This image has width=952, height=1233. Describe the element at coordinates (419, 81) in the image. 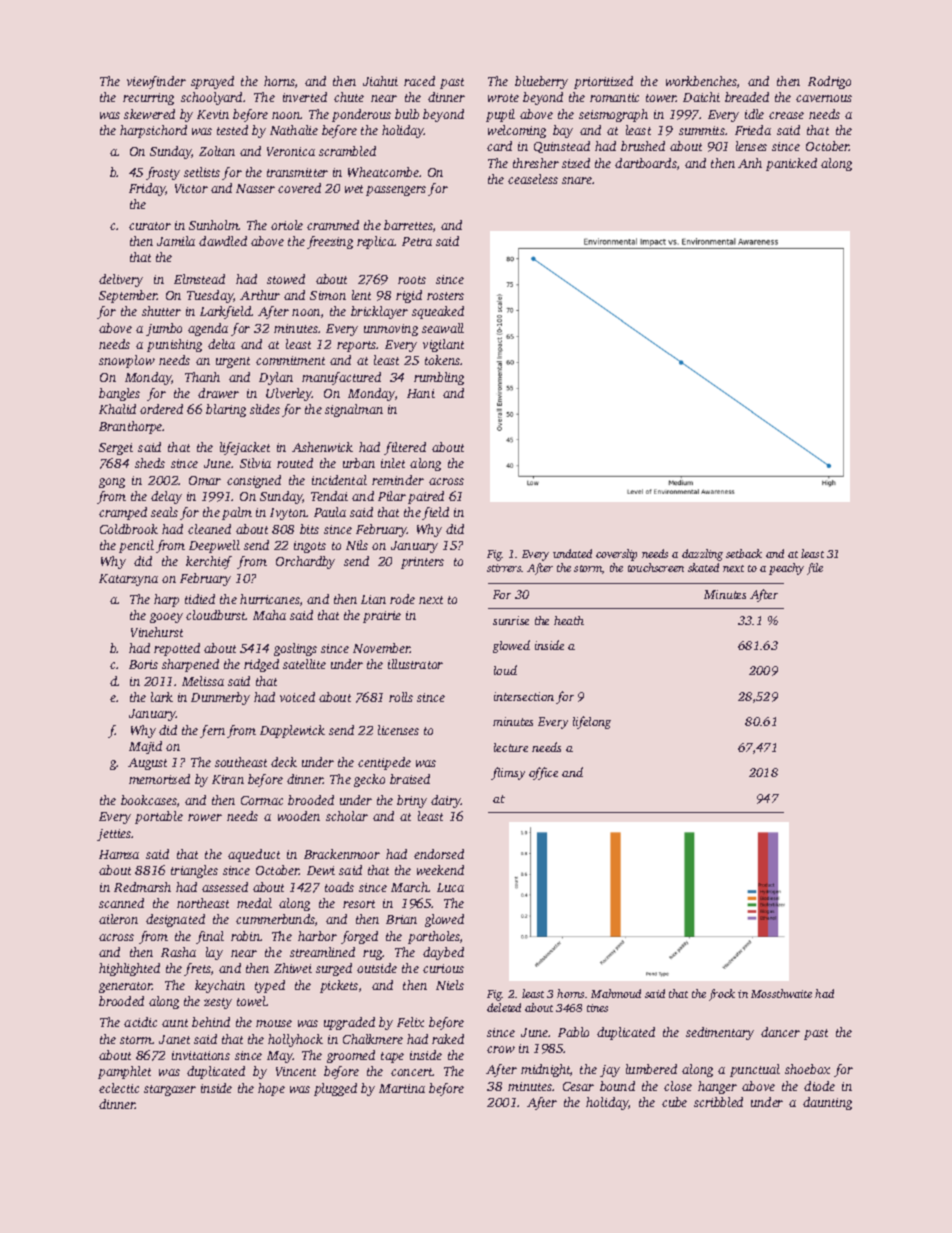

I see `raced` at that location.
